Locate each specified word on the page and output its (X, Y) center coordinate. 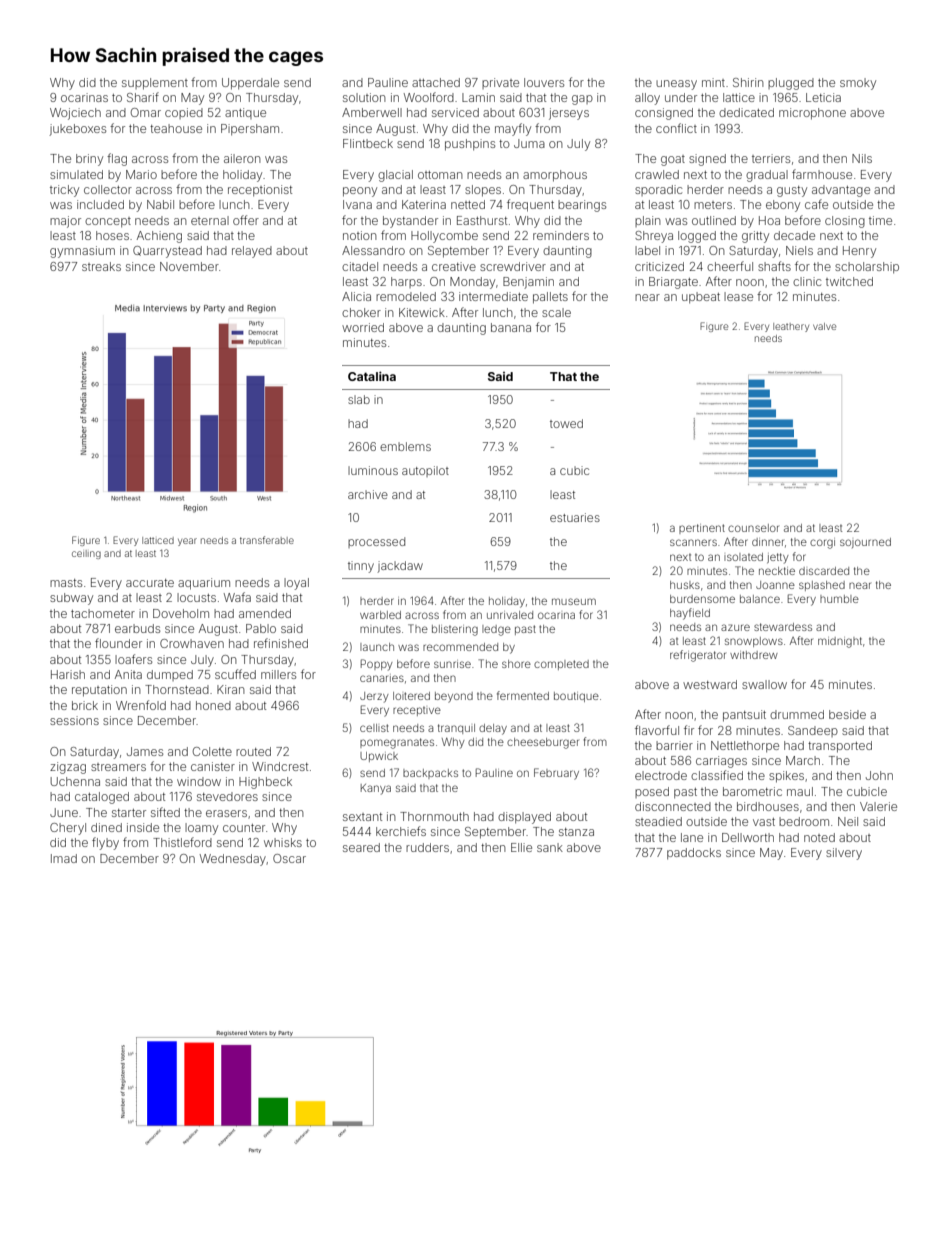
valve (824, 326)
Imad (64, 858)
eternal (210, 220)
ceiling (86, 554)
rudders (427, 847)
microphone (812, 114)
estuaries (575, 517)
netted (468, 204)
